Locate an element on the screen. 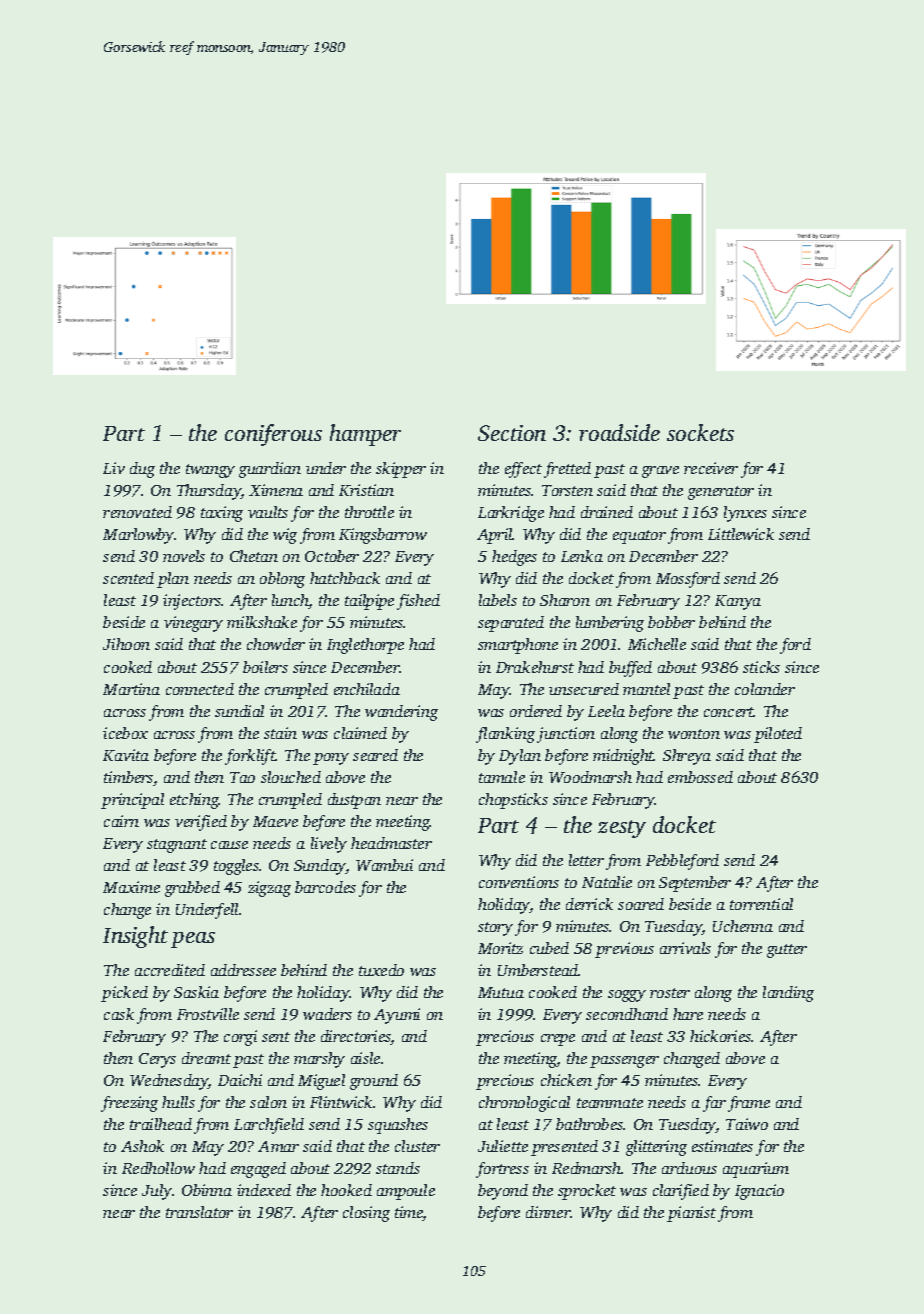 Image resolution: width=924 pixels, height=1314 pixels. Maxime is located at coordinates (131, 887).
